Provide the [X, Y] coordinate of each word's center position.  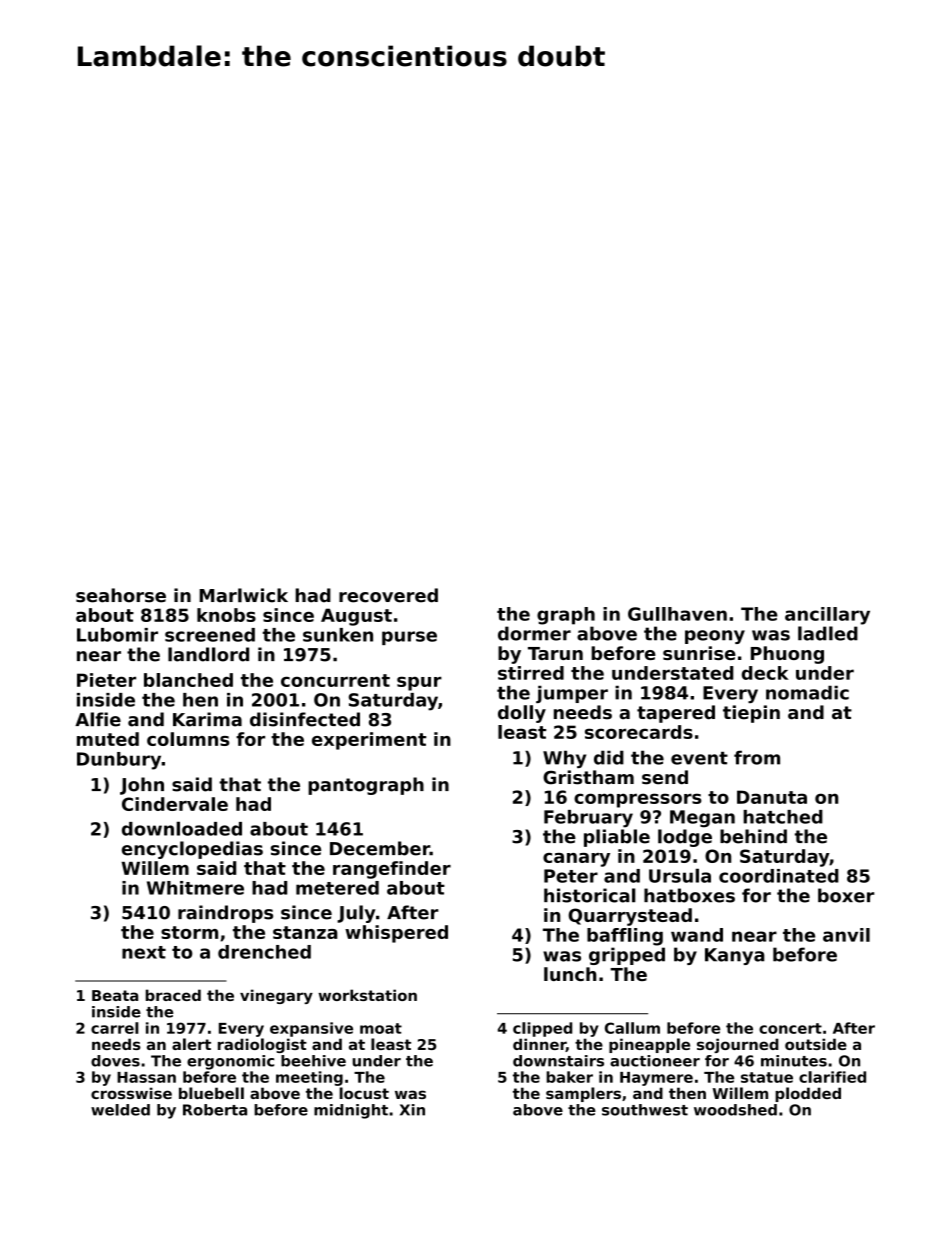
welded [120, 1110]
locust [364, 1093]
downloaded [182, 828]
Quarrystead [630, 917]
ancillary [827, 616]
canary [576, 860]
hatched [783, 817]
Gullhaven [677, 614]
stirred [531, 673]
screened [210, 635]
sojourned [738, 1045]
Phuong [787, 655]
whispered [396, 934]
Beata [115, 995]
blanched [188, 680]
